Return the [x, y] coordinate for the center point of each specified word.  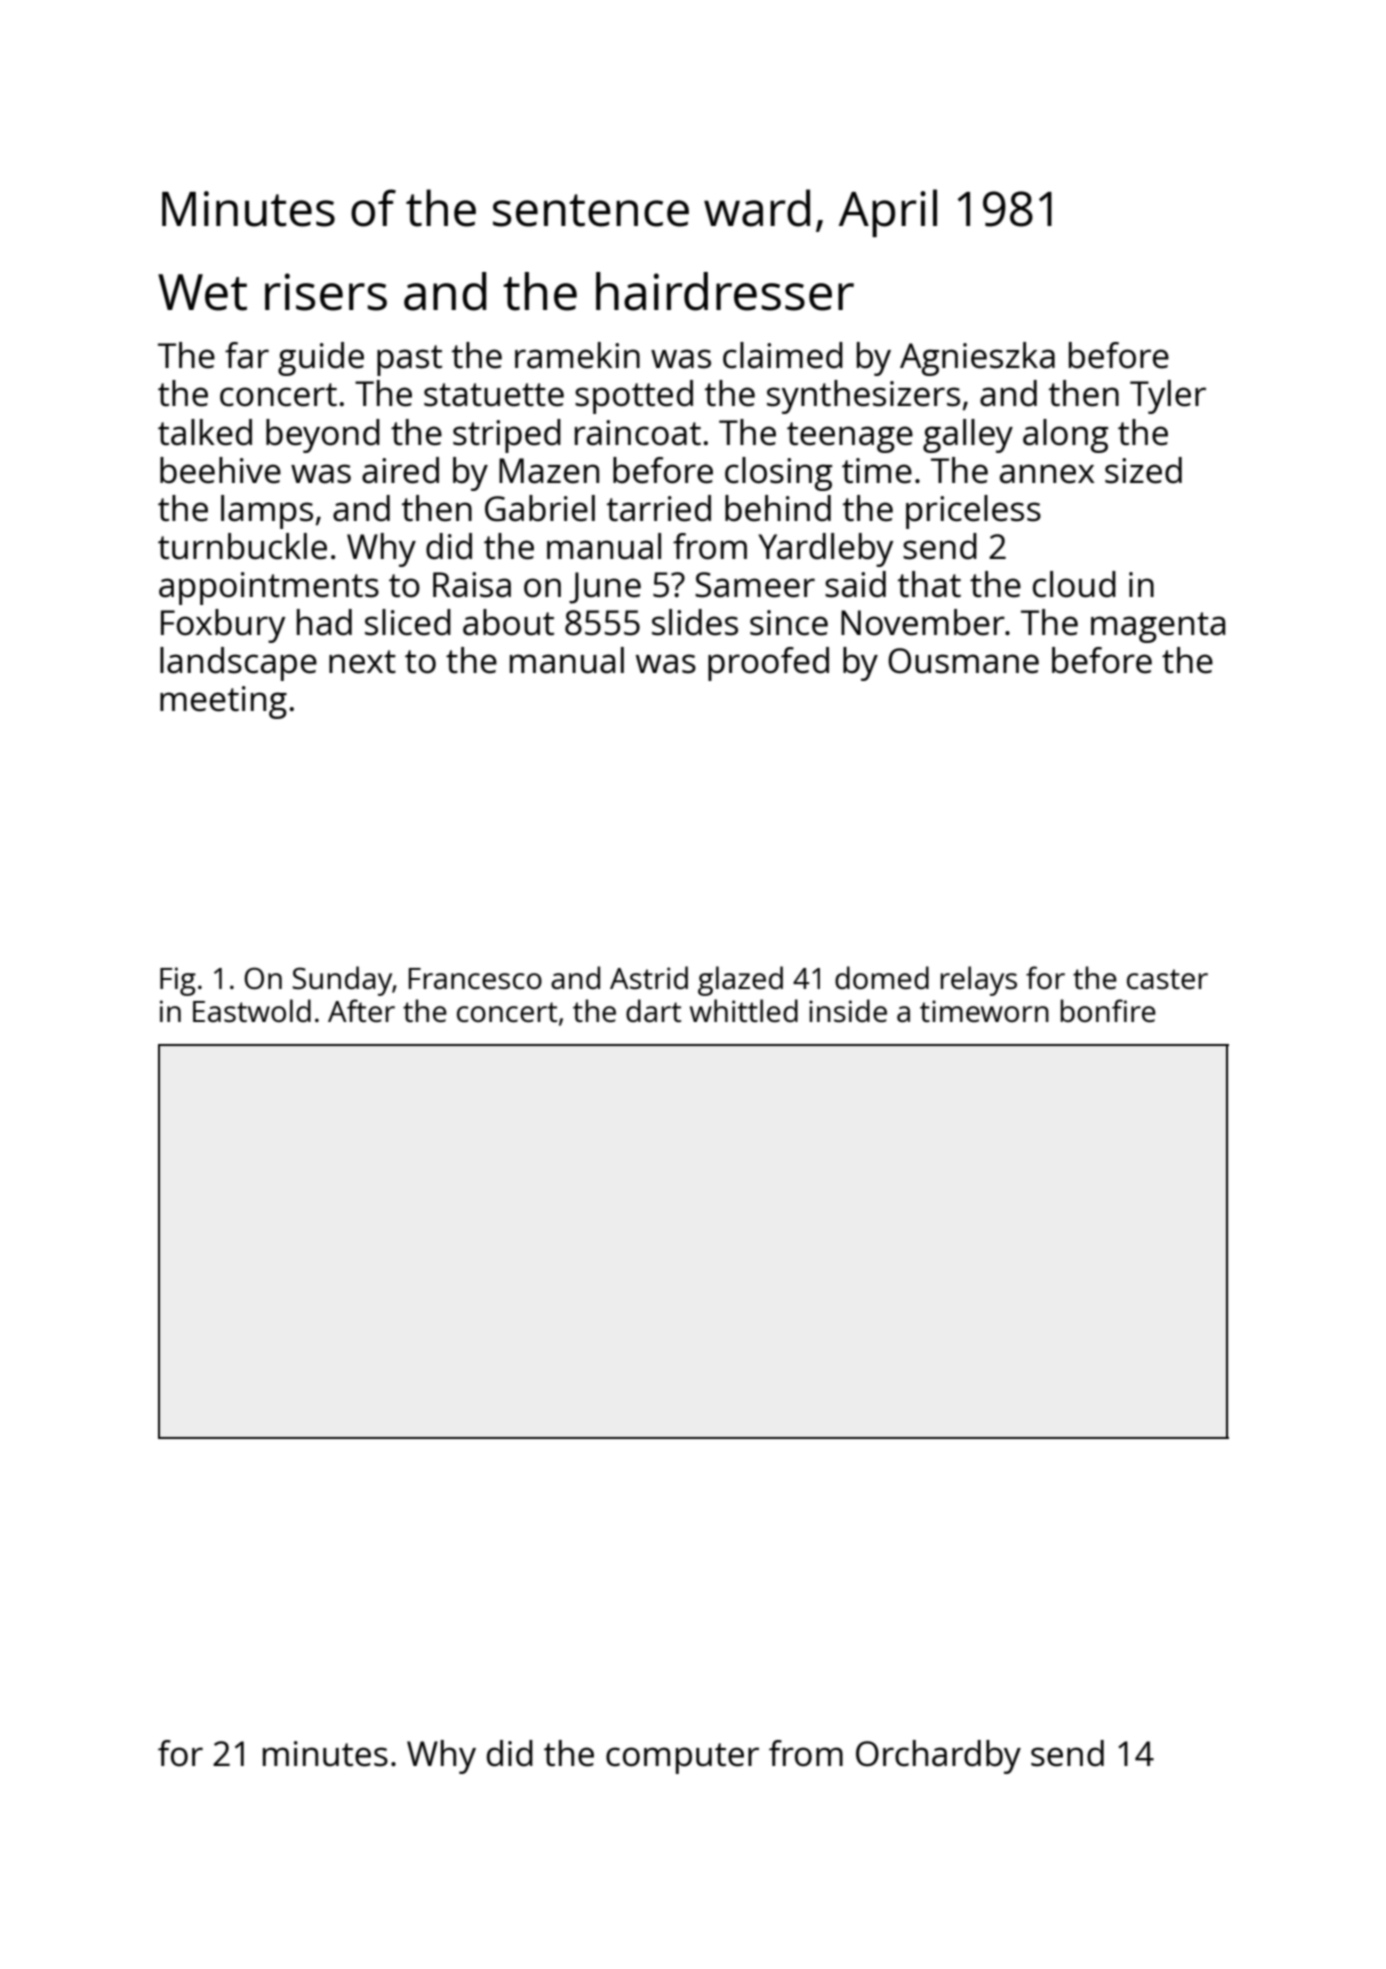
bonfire [1108, 1010]
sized [1143, 470]
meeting [223, 702]
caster [1167, 979]
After [361, 1011]
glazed [740, 981]
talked [205, 432]
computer [682, 1758]
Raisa [472, 585]
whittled [744, 1010]
